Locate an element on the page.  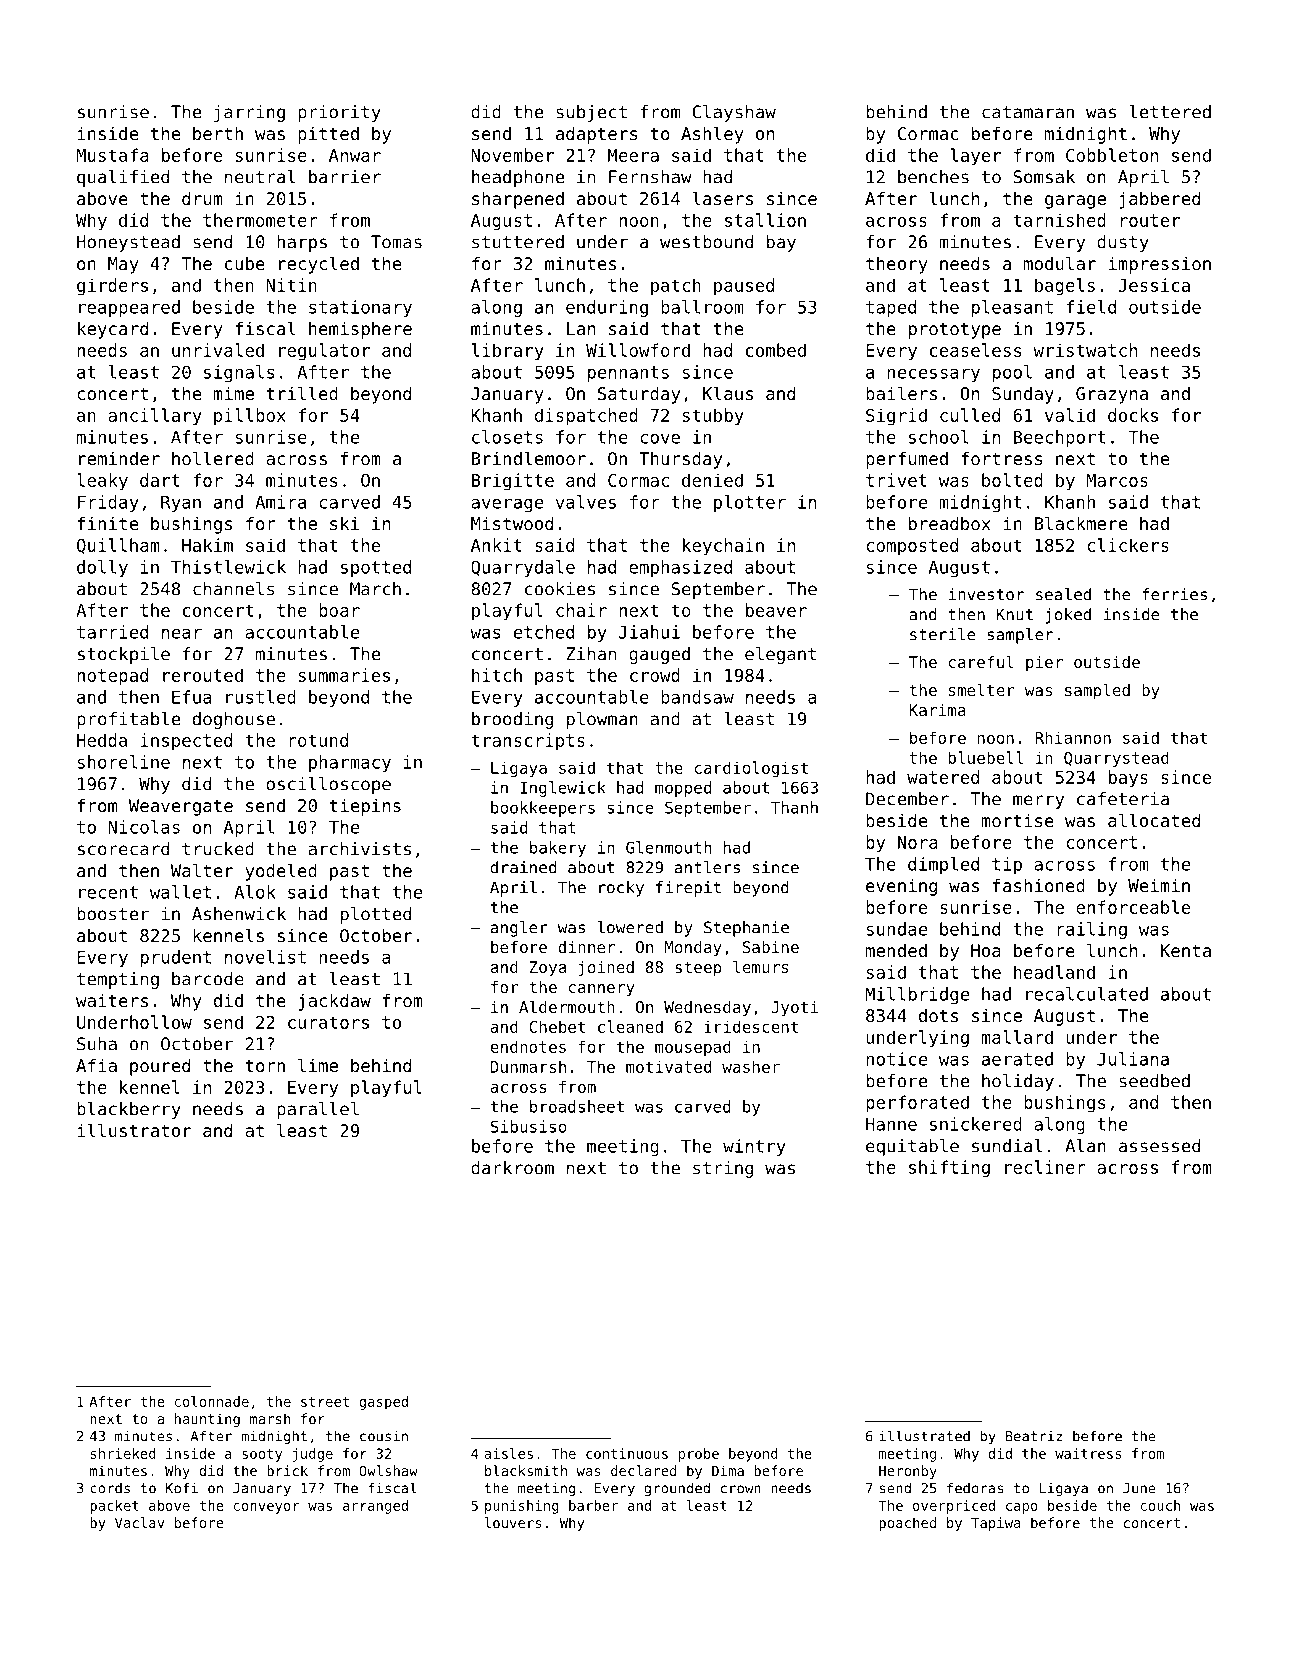
rocky is located at coordinates (621, 889).
